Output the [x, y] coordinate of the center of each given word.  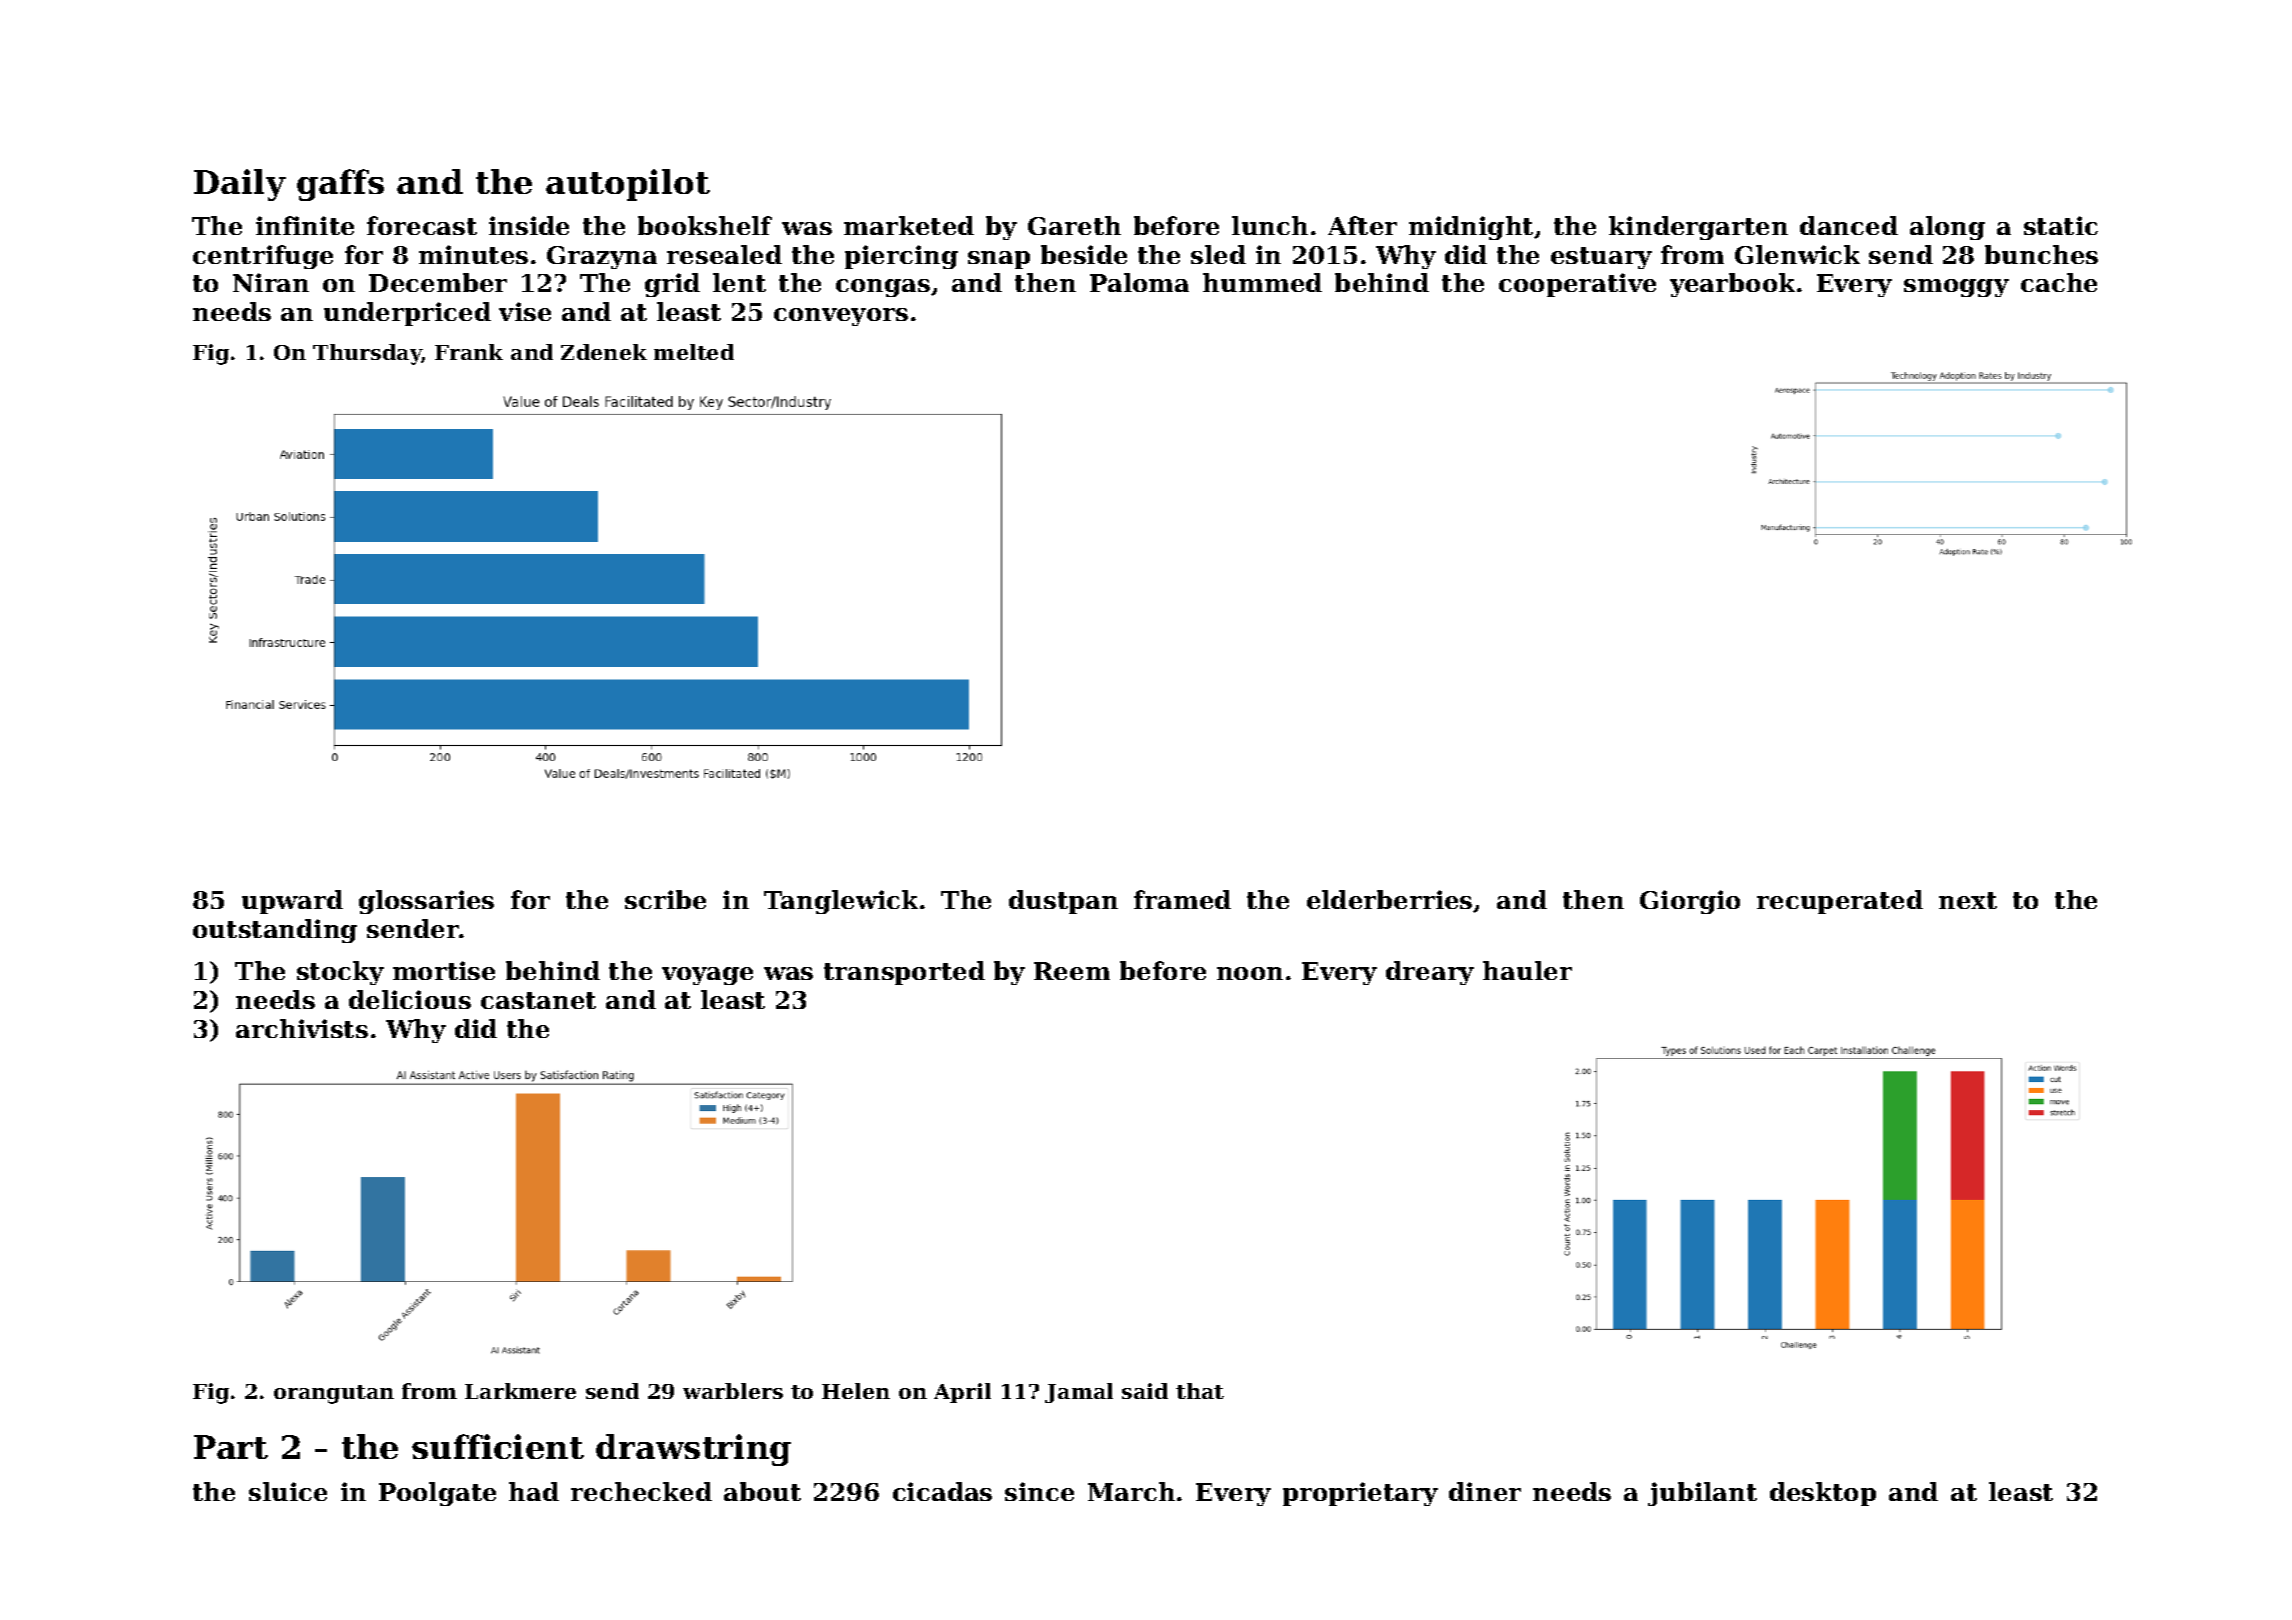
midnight [1471, 228]
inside [529, 225]
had [534, 1491]
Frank [469, 352]
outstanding [275, 931]
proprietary [1360, 1494]
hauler [1527, 970]
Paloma [1139, 282]
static [2061, 225]
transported [904, 973]
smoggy [1956, 288]
